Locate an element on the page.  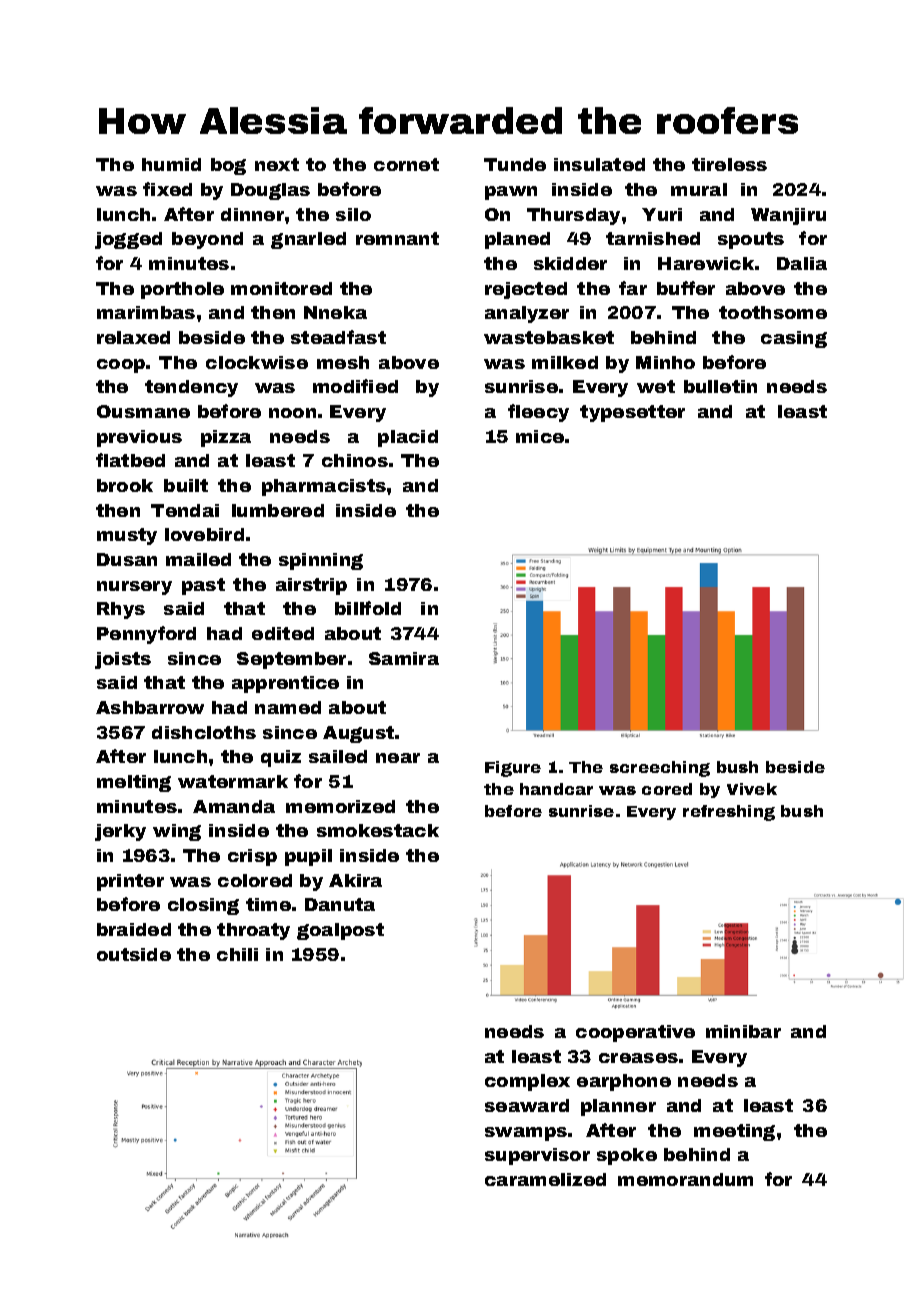
tireless is located at coordinates (729, 164).
